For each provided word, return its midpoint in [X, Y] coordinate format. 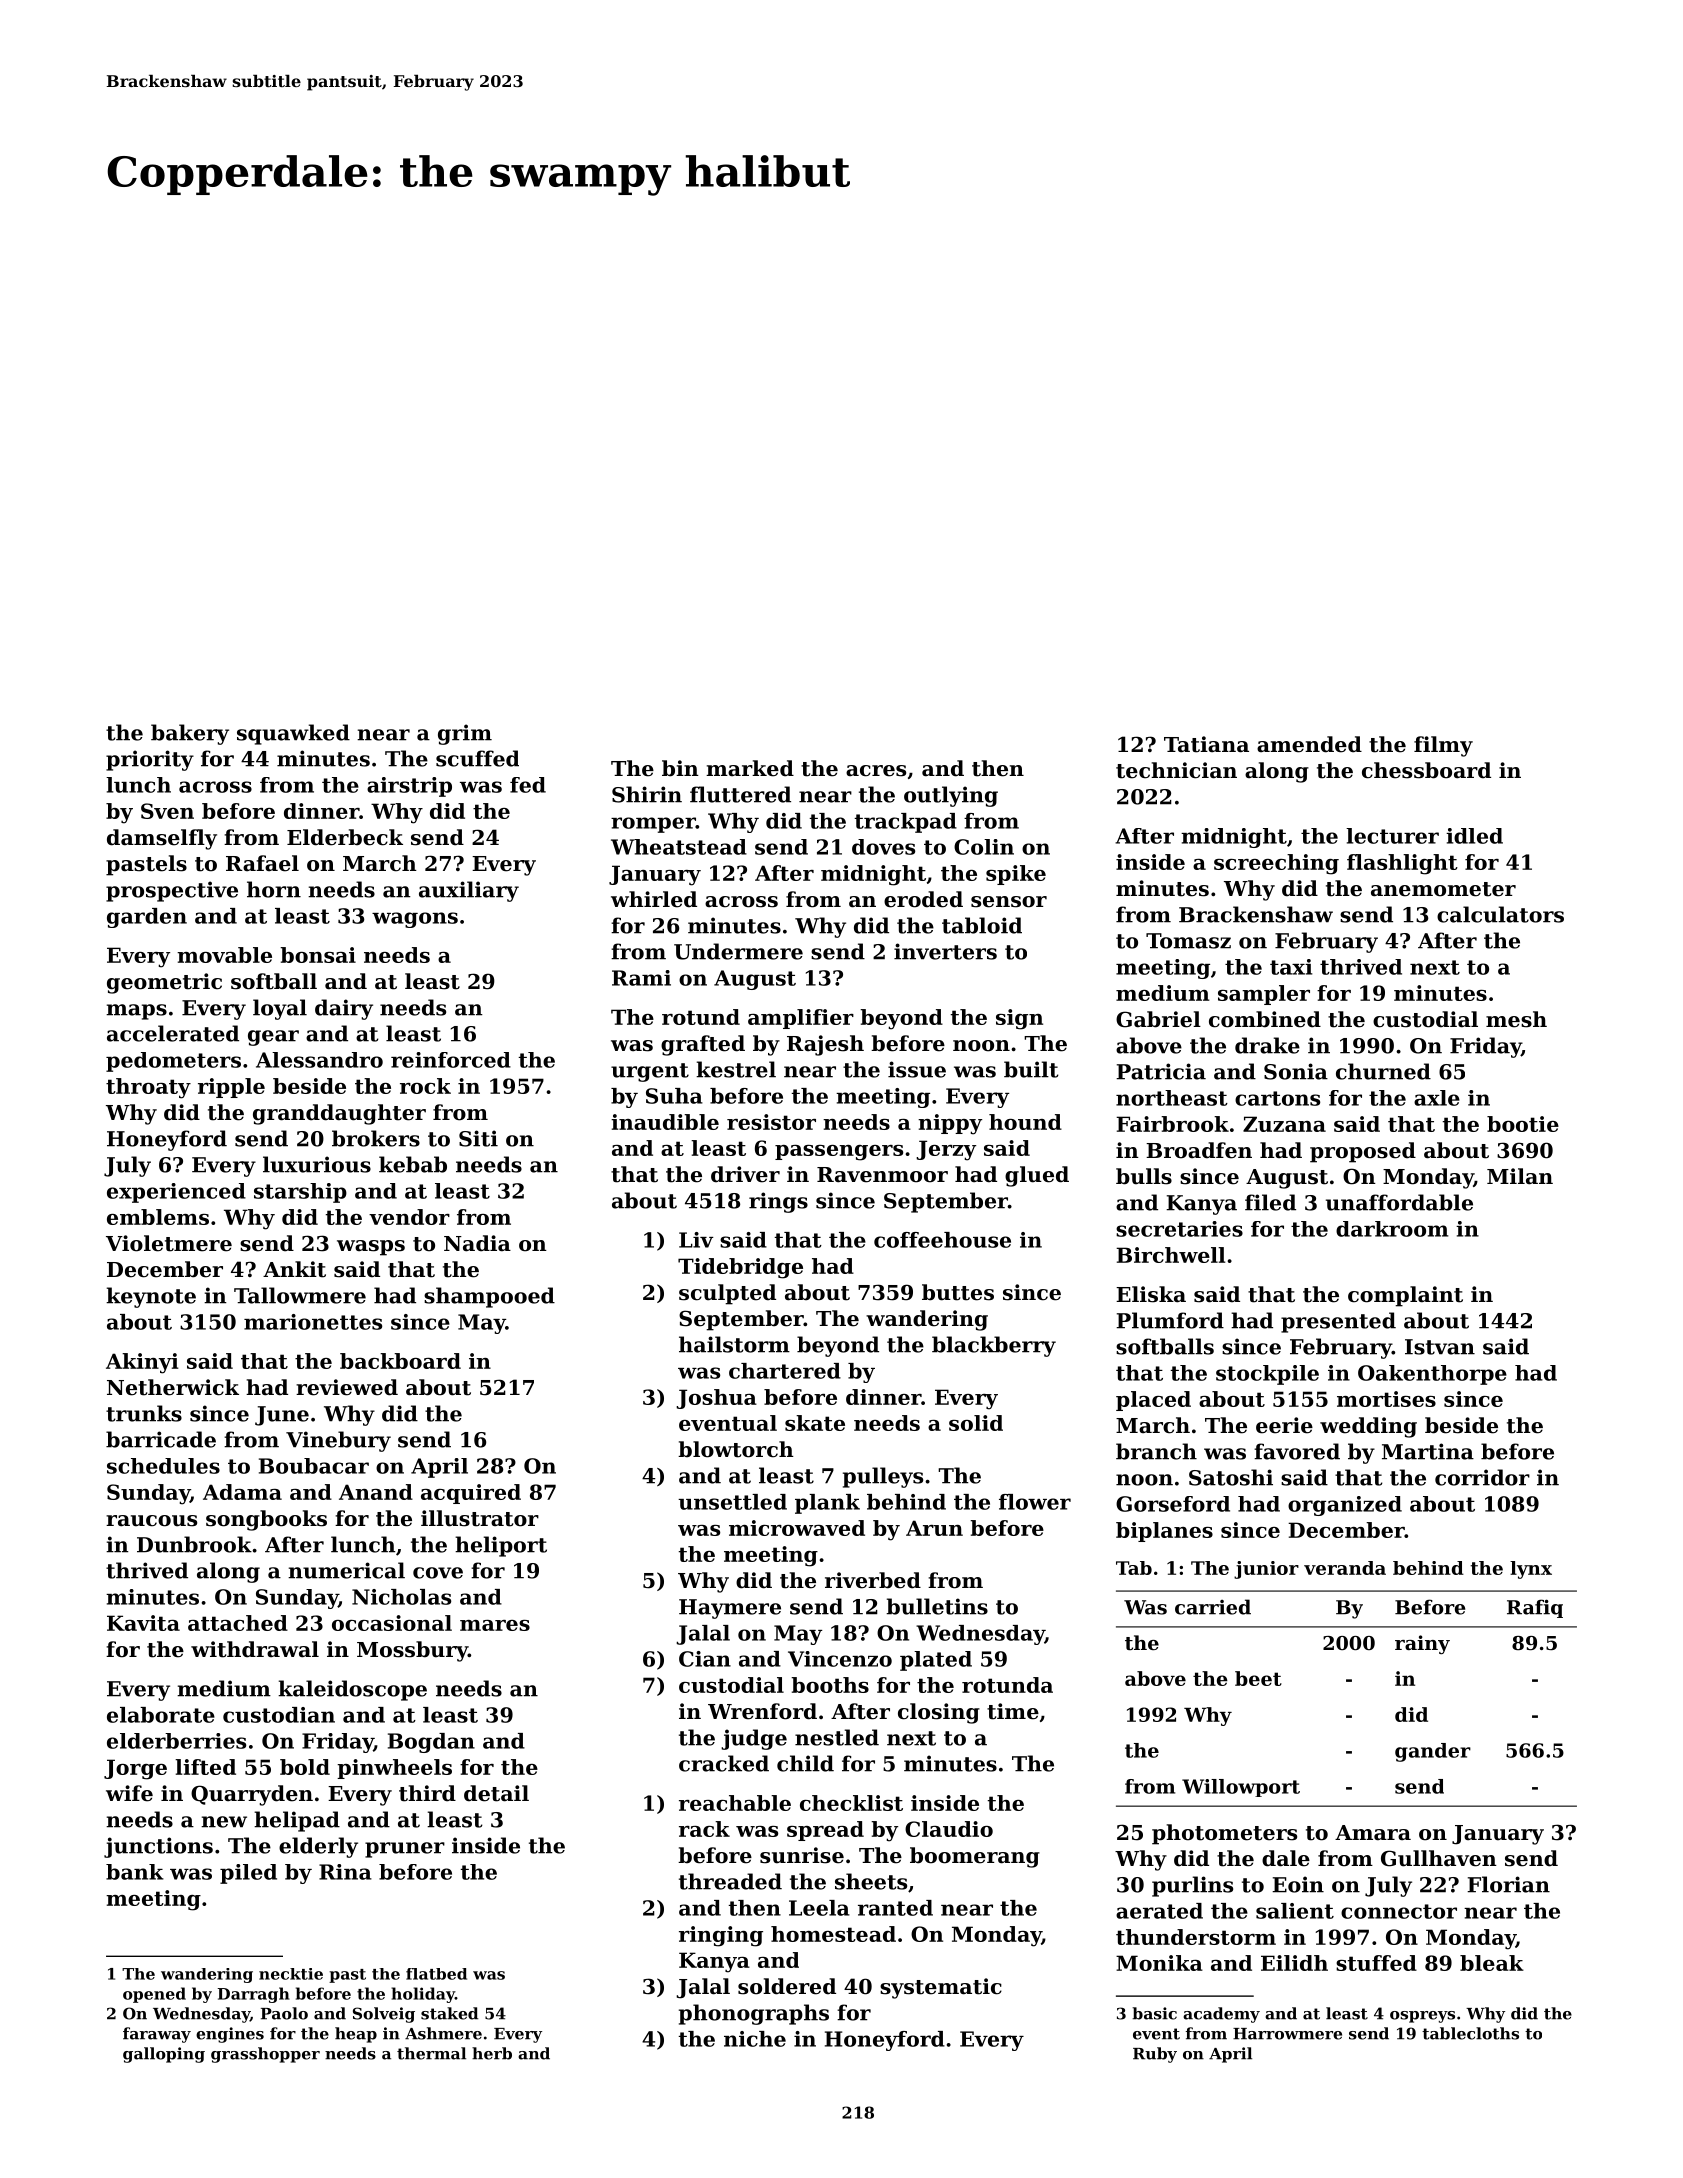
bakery [190, 734]
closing [939, 1713]
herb [492, 2053]
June [282, 1416]
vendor [409, 1217]
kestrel [736, 1069]
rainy [1422, 1644]
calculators [1500, 914]
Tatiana [1206, 744]
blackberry [994, 1346]
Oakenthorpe [1432, 1375]
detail [496, 1793]
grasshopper [265, 2055]
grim [465, 734]
